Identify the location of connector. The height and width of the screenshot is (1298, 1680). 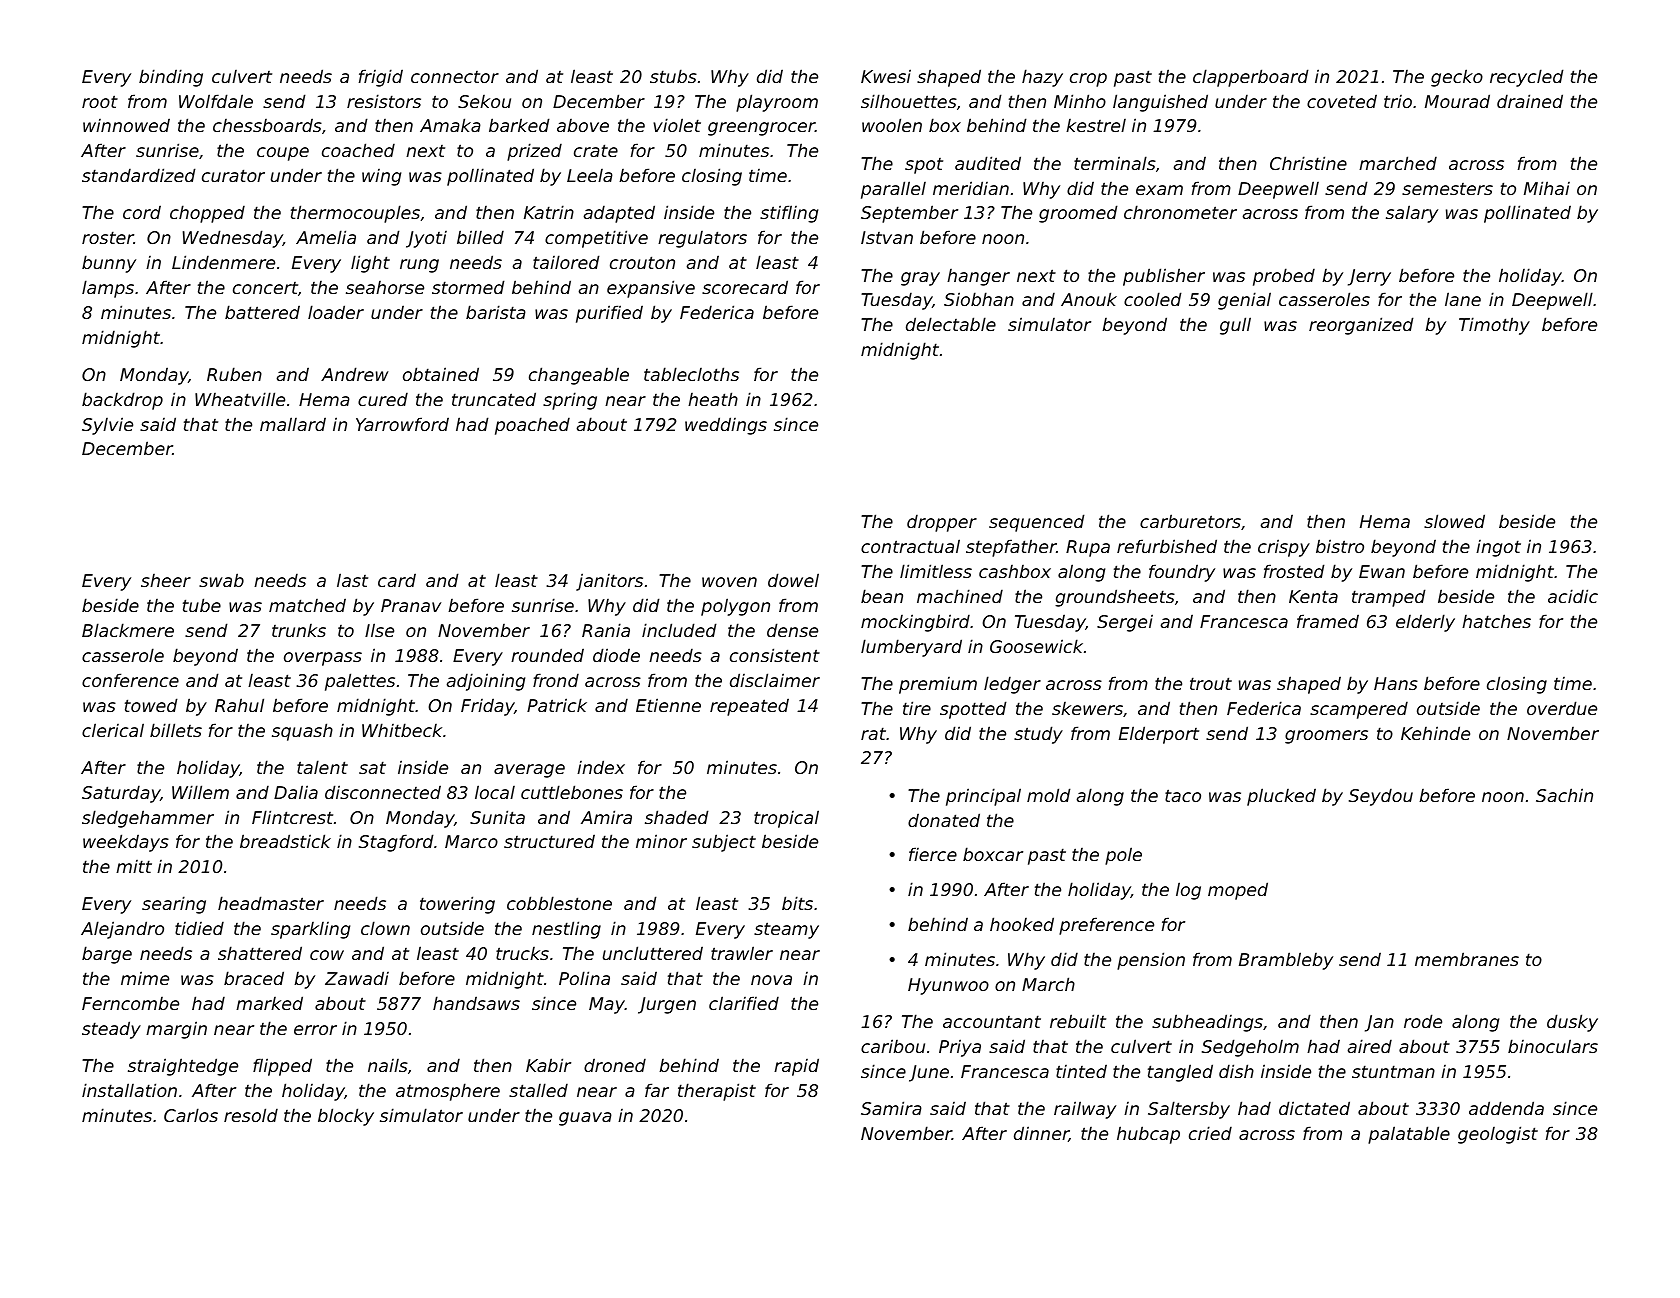
(455, 77).
